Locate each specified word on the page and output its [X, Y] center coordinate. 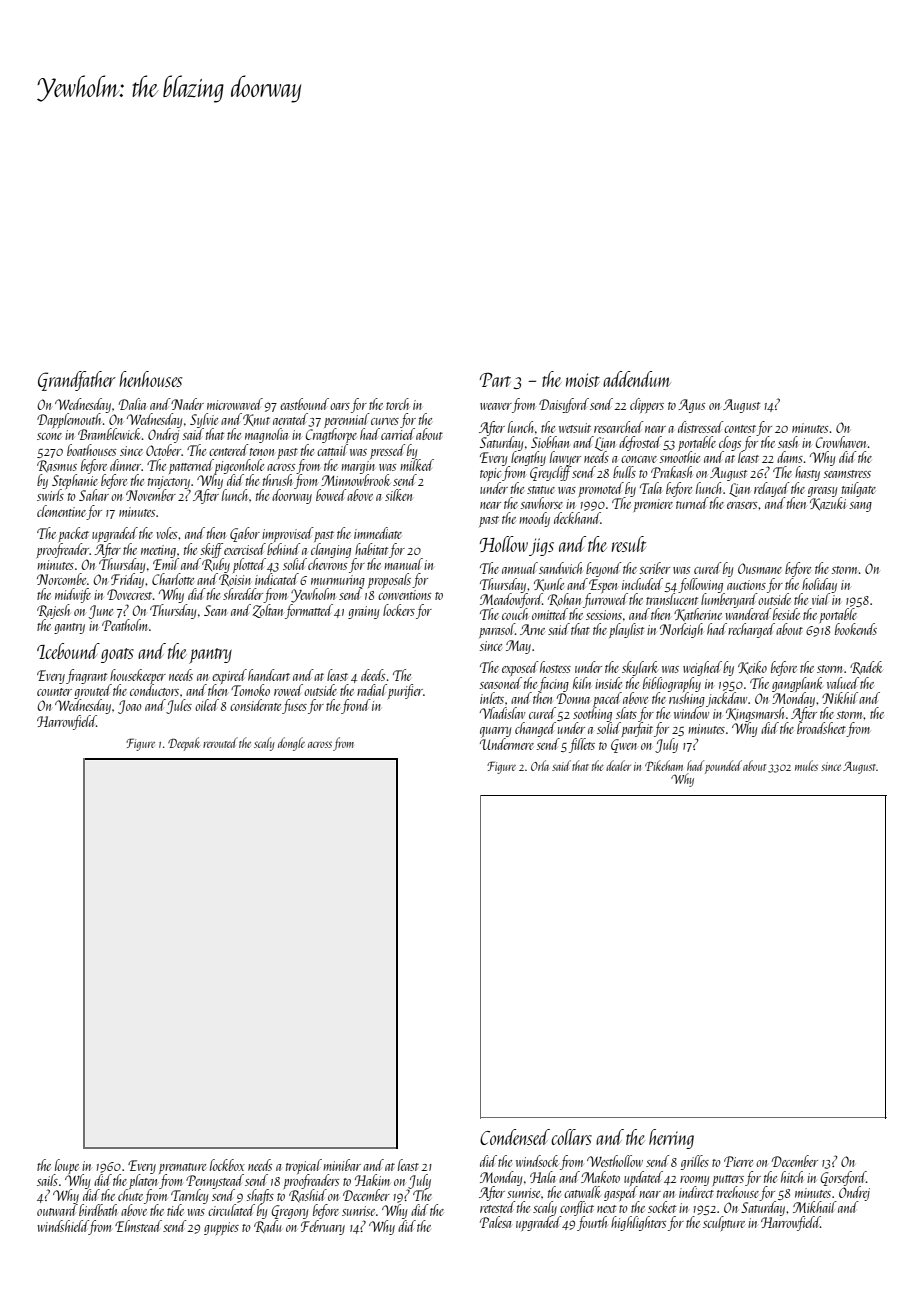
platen [143, 1181]
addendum [637, 379]
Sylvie [204, 420]
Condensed [515, 1137]
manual [403, 564]
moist [583, 380]
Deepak [184, 744]
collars [571, 1137]
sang [860, 507]
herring [671, 1139]
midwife [73, 595]
